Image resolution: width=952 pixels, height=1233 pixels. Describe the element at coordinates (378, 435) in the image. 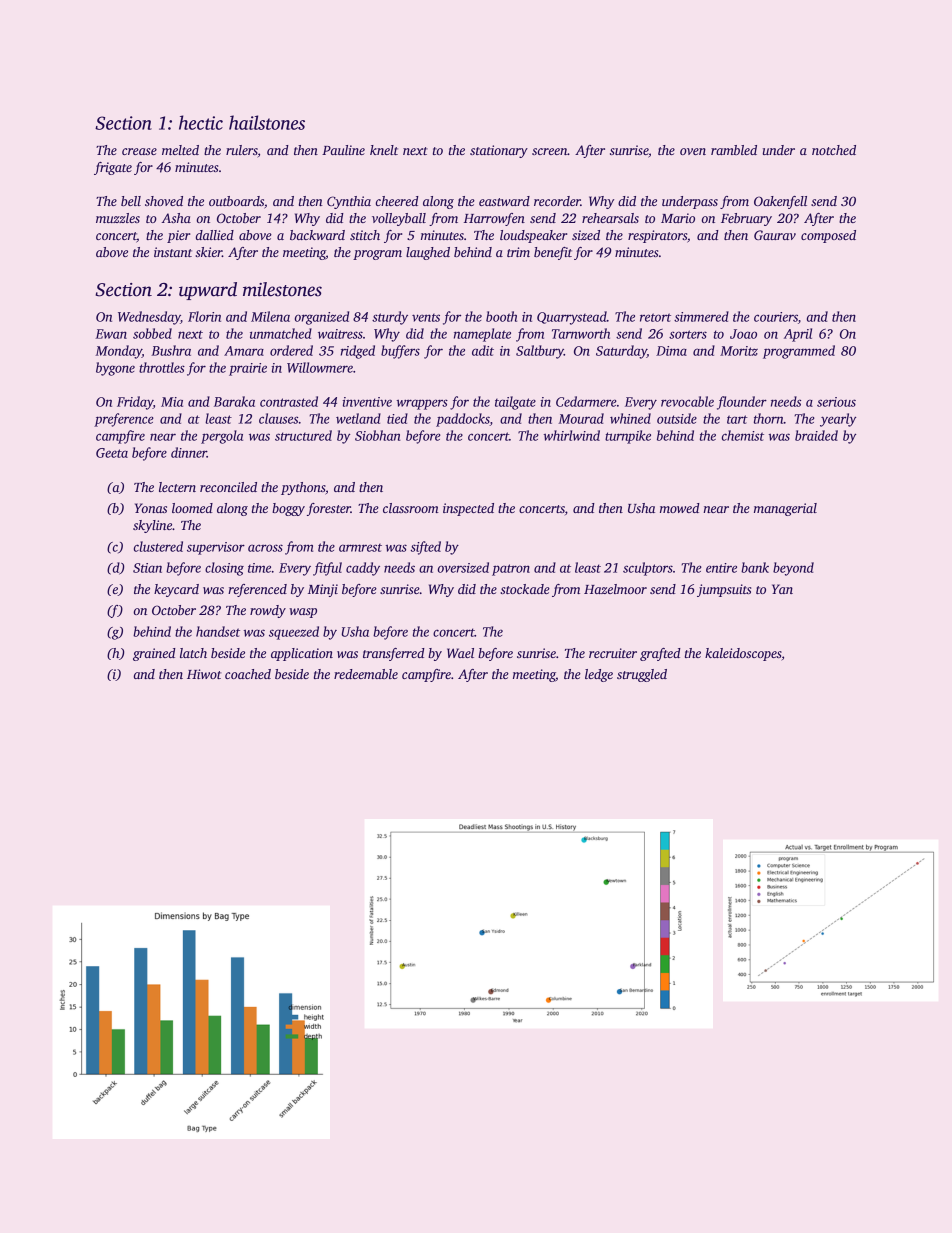

I see `Siobhan` at that location.
